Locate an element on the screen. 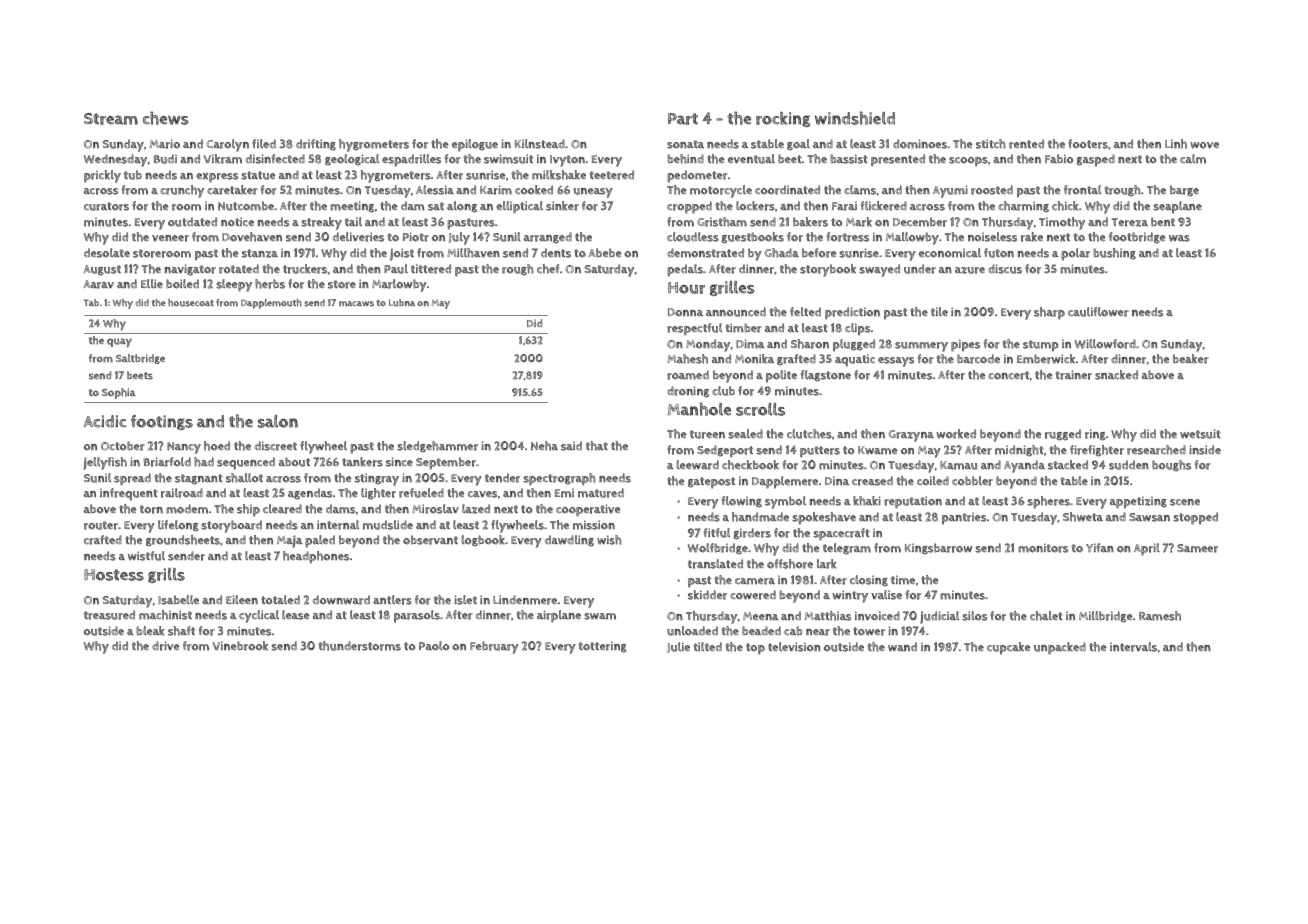  Vinebrook is located at coordinates (240, 646).
